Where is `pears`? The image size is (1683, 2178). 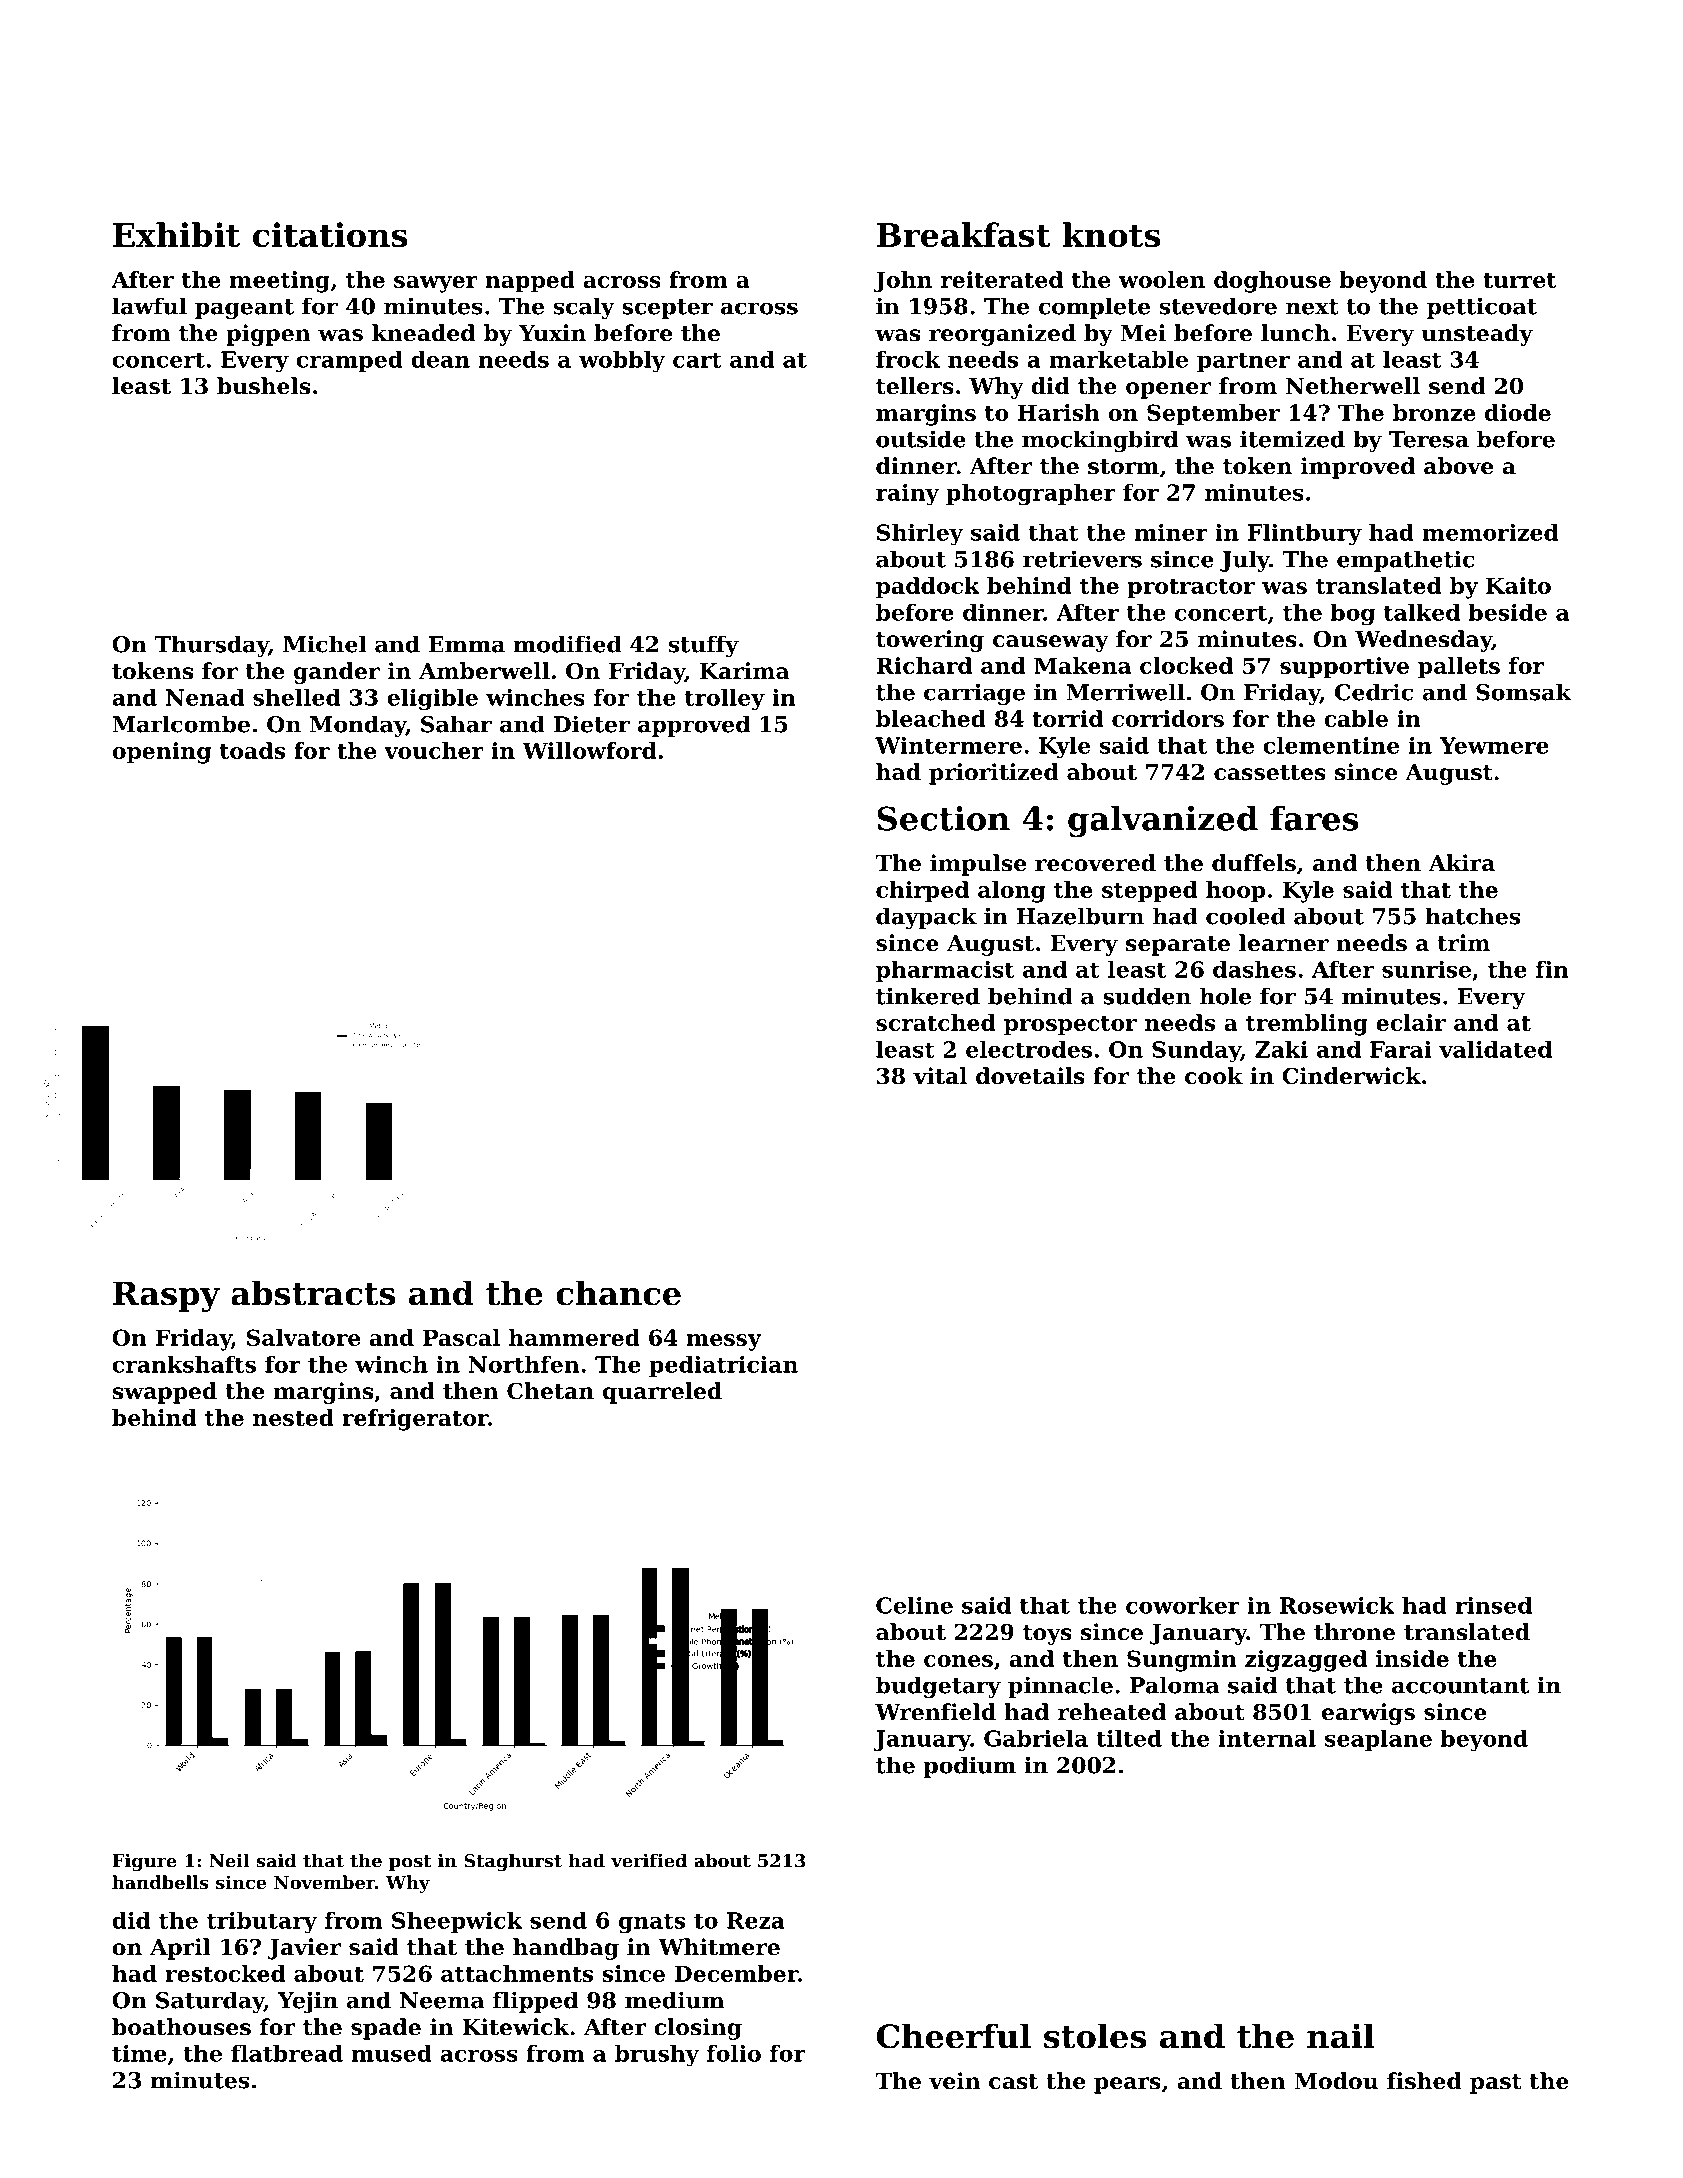 pears is located at coordinates (1127, 2085).
